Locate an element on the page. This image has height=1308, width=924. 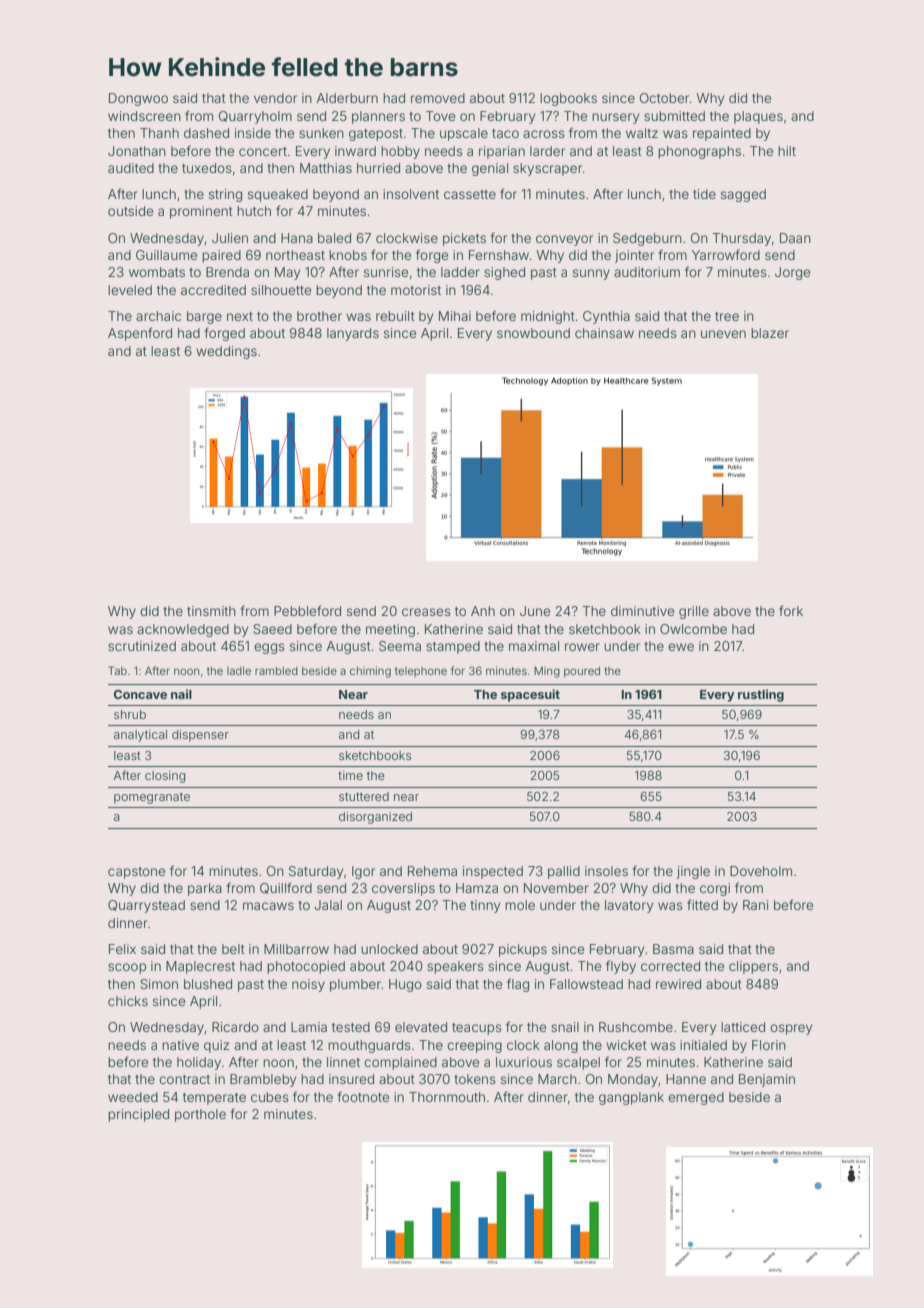
diminutive is located at coordinates (642, 611).
